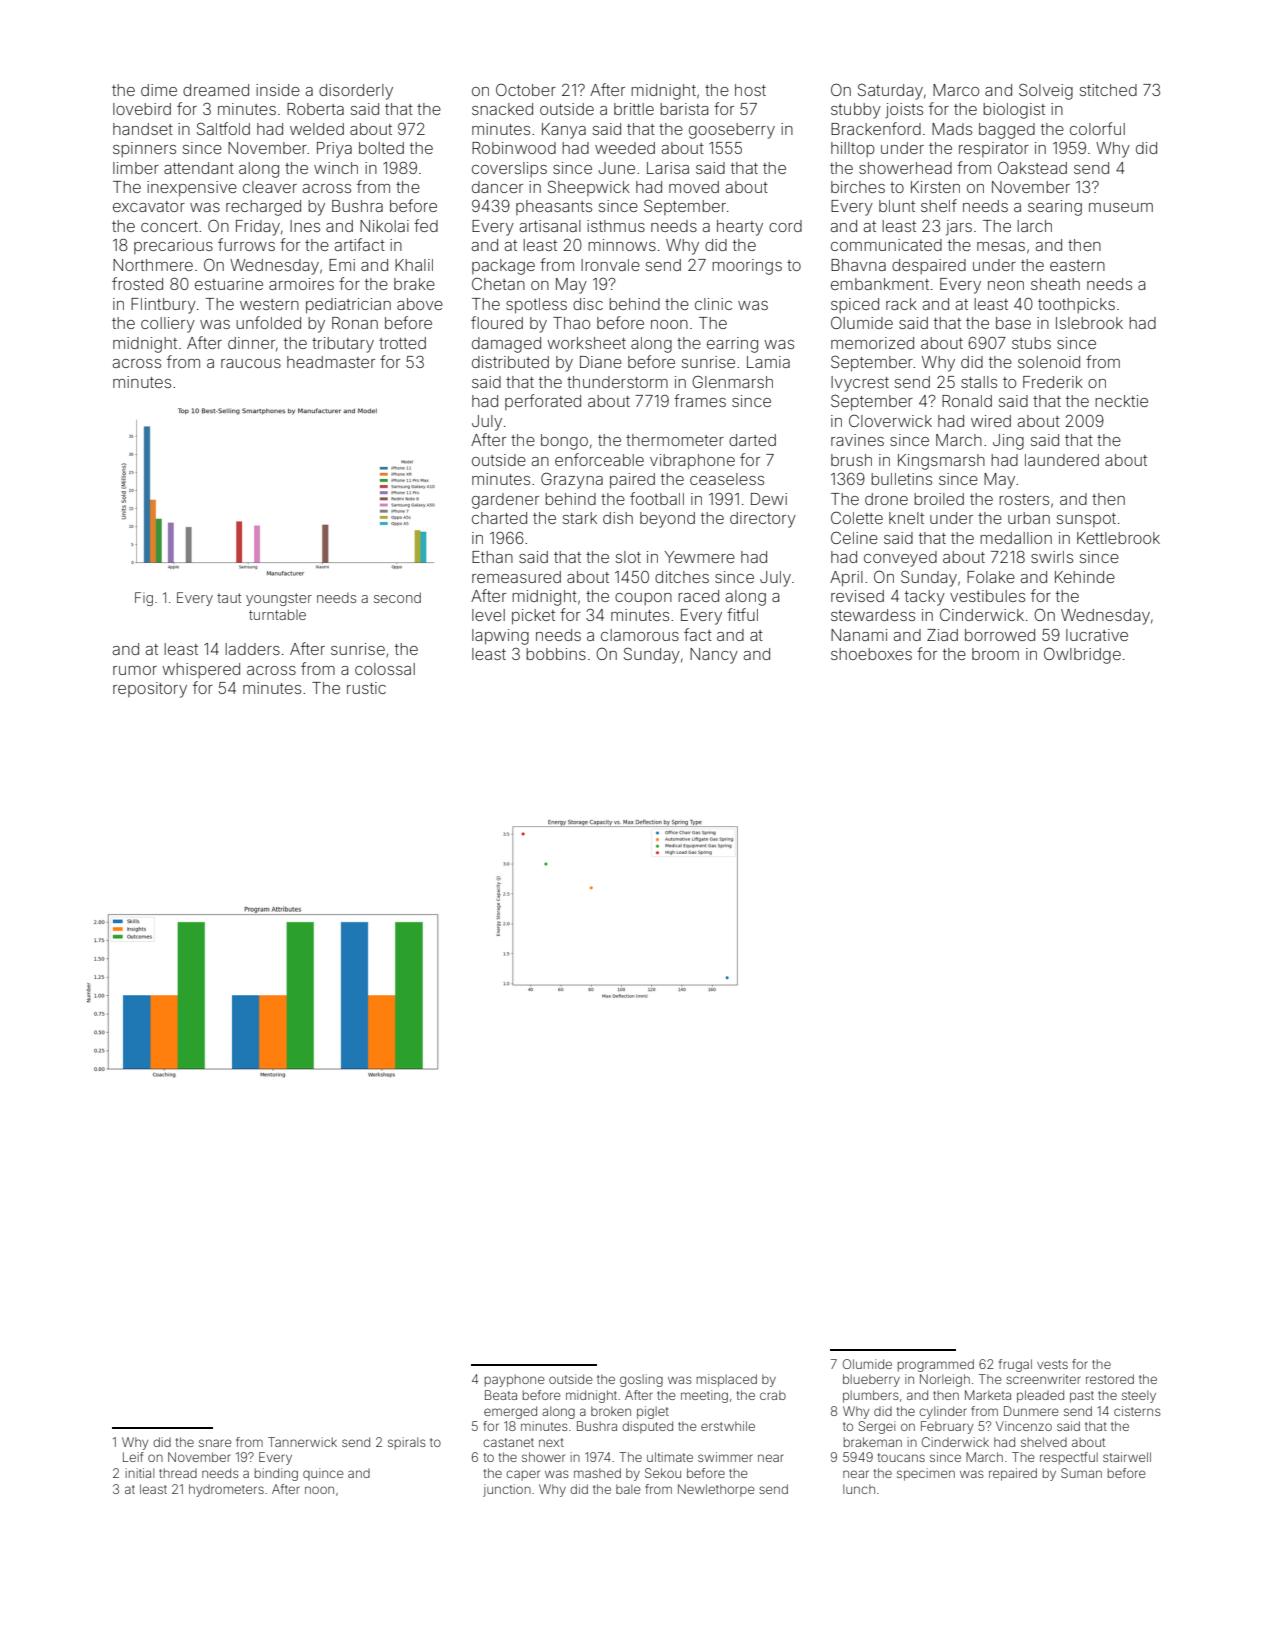 This screenshot has width=1274, height=1648. I want to click on joists, so click(904, 111).
